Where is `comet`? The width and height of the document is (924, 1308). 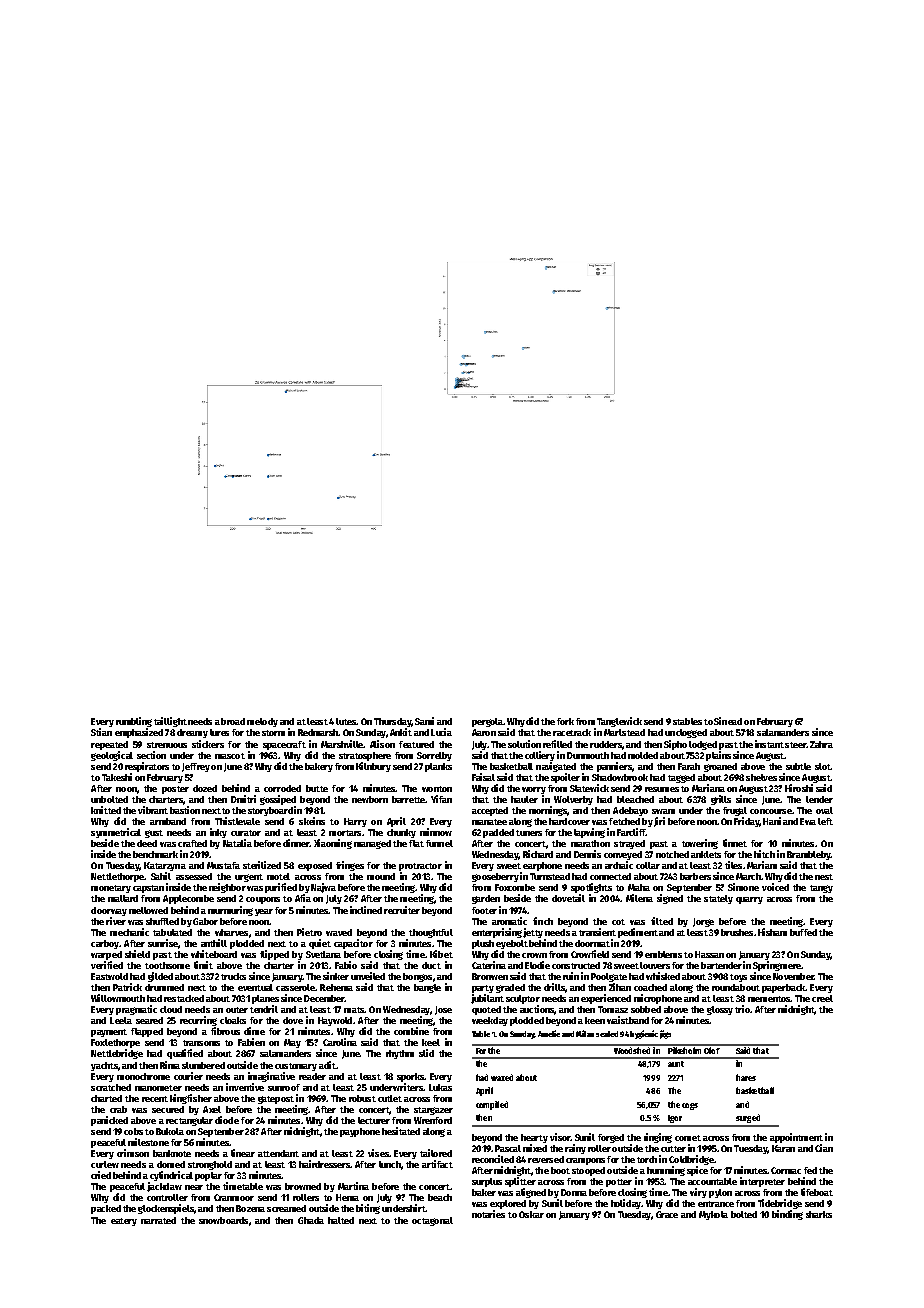 comet is located at coordinates (688, 1138).
